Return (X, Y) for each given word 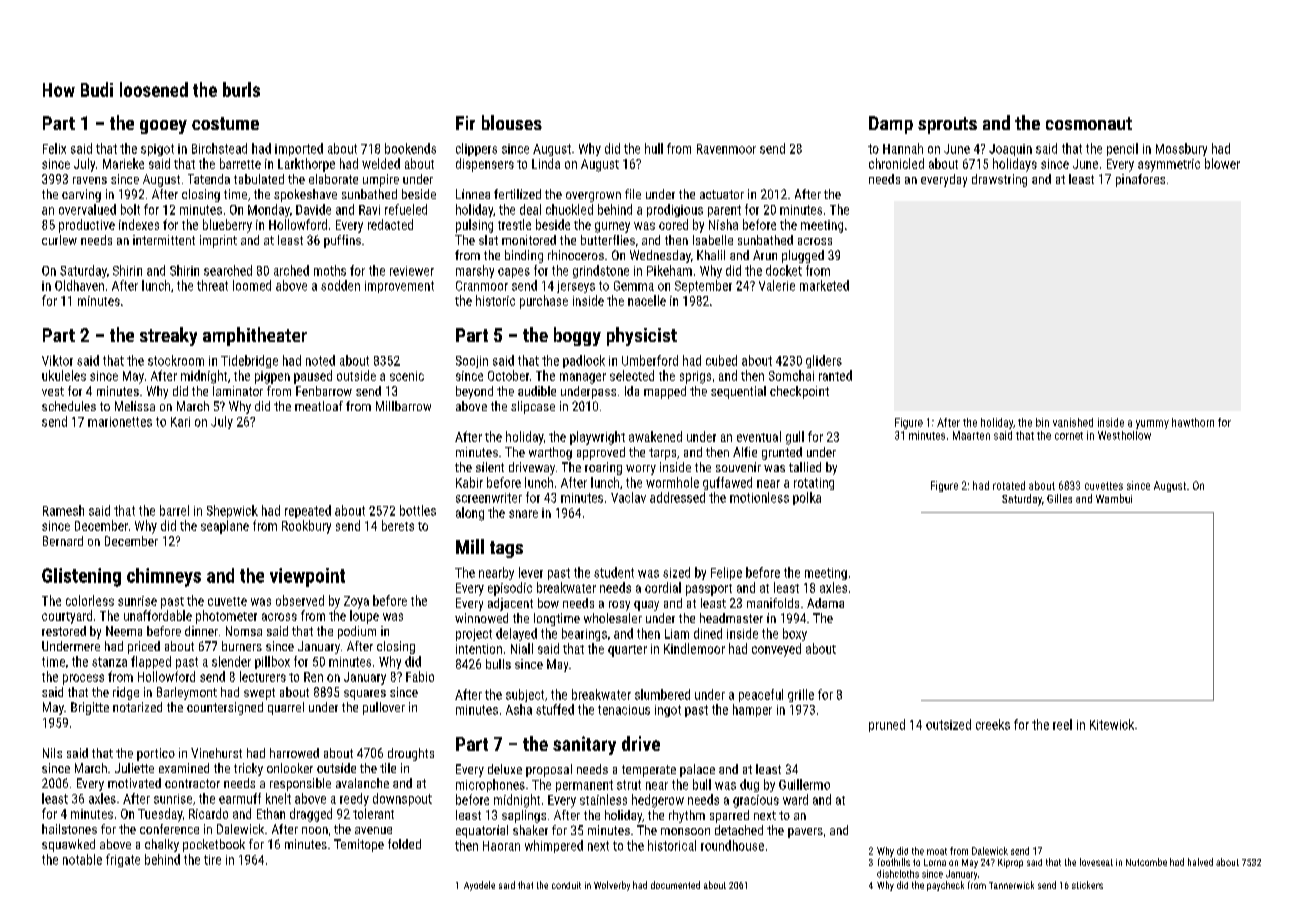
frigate (123, 860)
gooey (163, 127)
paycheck (945, 886)
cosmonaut (1089, 123)
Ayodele (479, 886)
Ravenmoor (726, 149)
